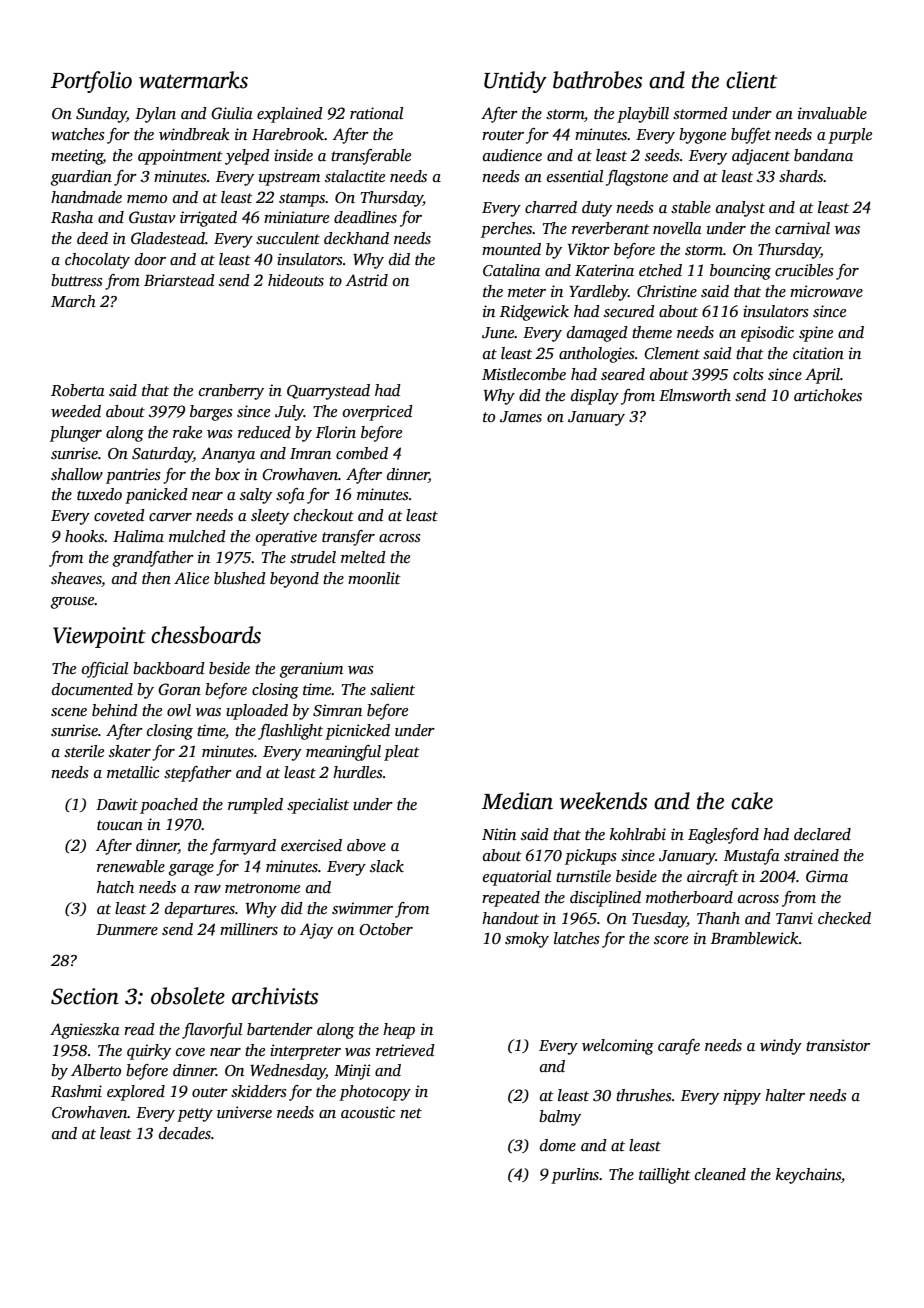 This image has height=1308, width=924. I want to click on melted, so click(363, 557).
